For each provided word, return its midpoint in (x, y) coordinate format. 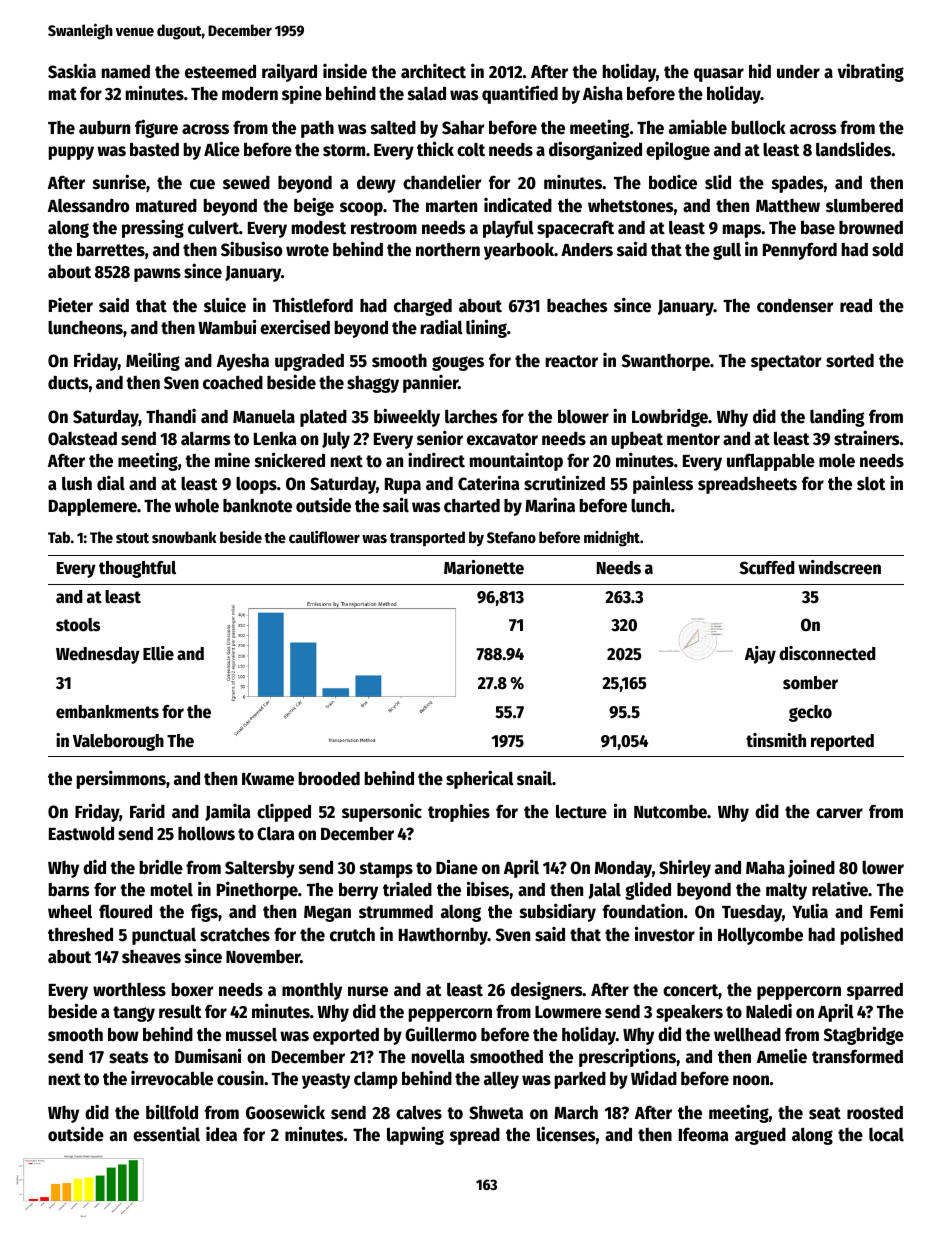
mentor (693, 439)
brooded (329, 778)
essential (166, 1134)
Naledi (769, 1011)
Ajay (760, 655)
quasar (719, 75)
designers (547, 991)
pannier (430, 384)
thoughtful (137, 569)
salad (427, 93)
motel (172, 890)
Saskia (72, 71)
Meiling (153, 361)
